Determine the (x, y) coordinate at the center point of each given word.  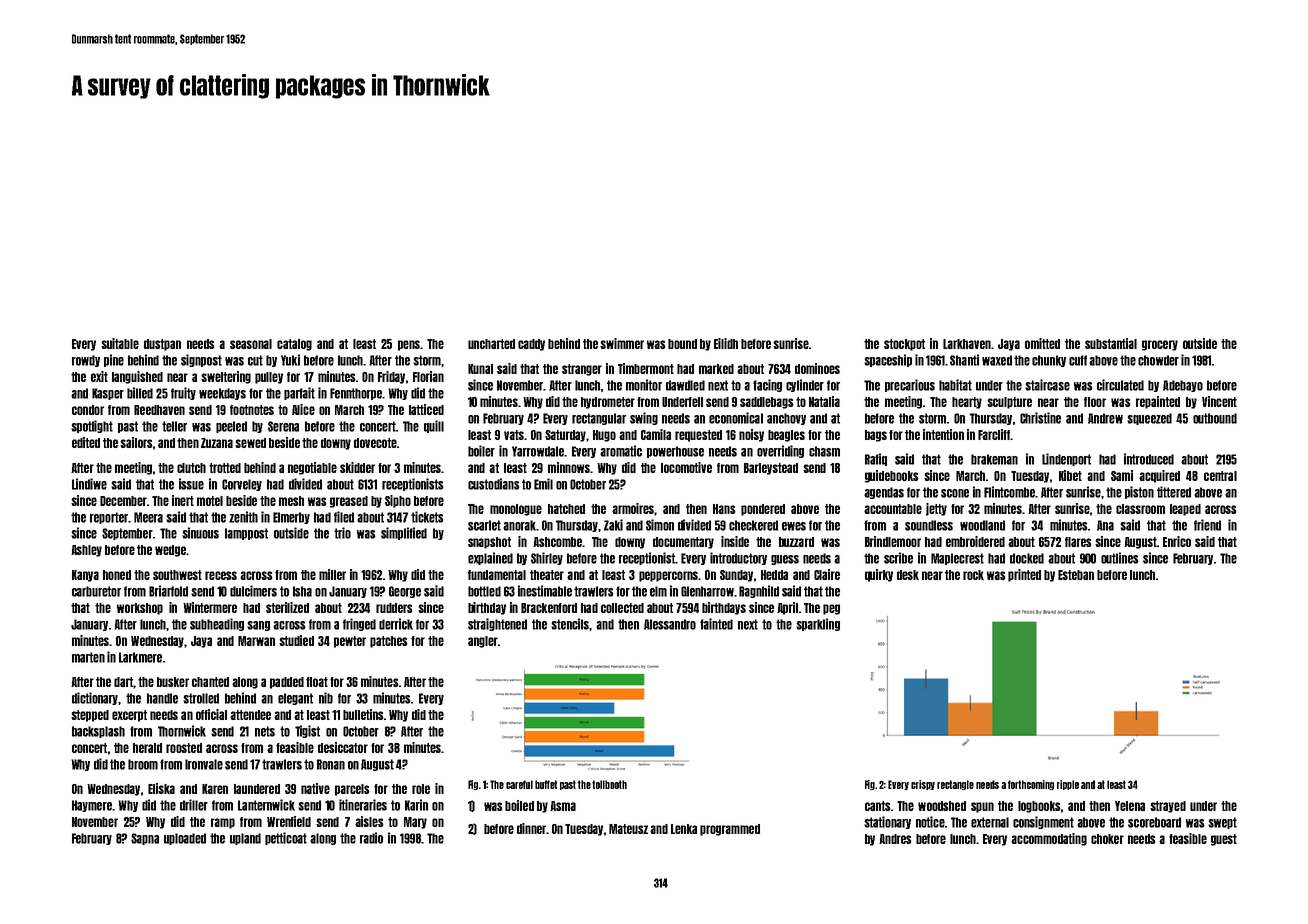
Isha (302, 591)
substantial (1111, 343)
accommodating (1049, 839)
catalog (294, 345)
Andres (895, 839)
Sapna (145, 839)
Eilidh (726, 343)
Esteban (1076, 575)
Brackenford (549, 608)
